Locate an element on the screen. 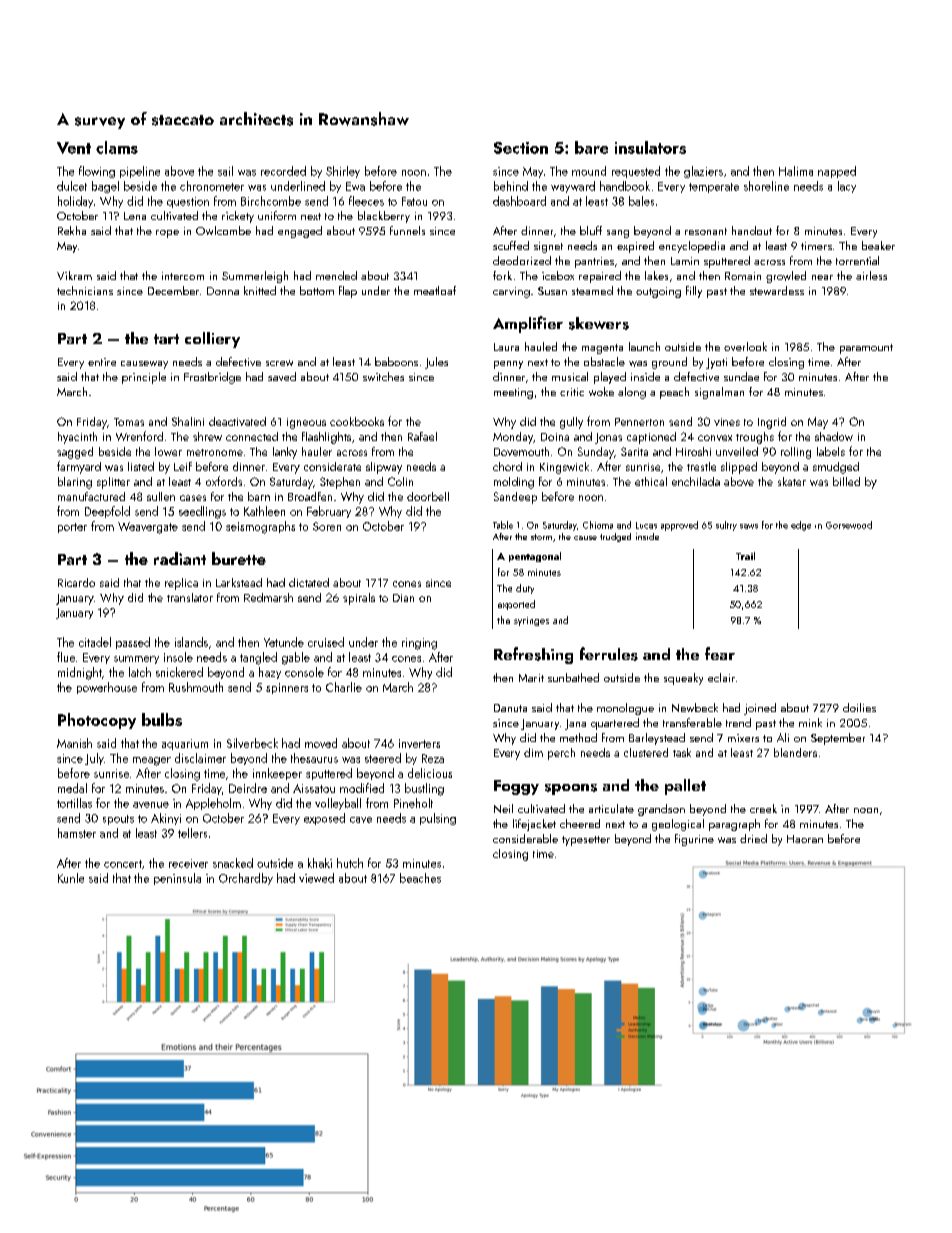 The width and height of the screenshot is (952, 1233). pallet is located at coordinates (685, 787).
